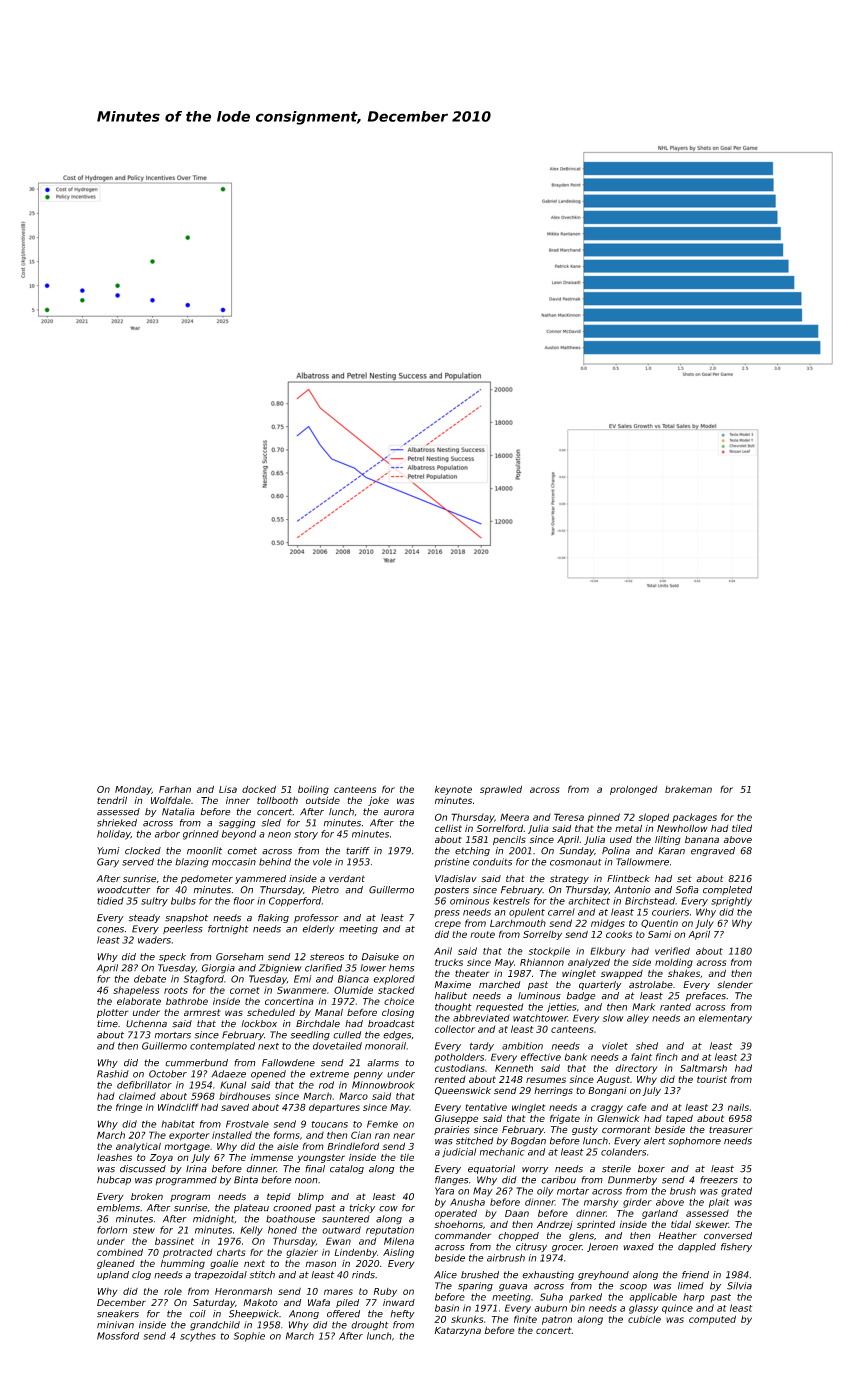 Image resolution: width=849 pixels, height=1400 pixels. Describe the element at coordinates (114, 835) in the screenshot. I see `holiday` at that location.
